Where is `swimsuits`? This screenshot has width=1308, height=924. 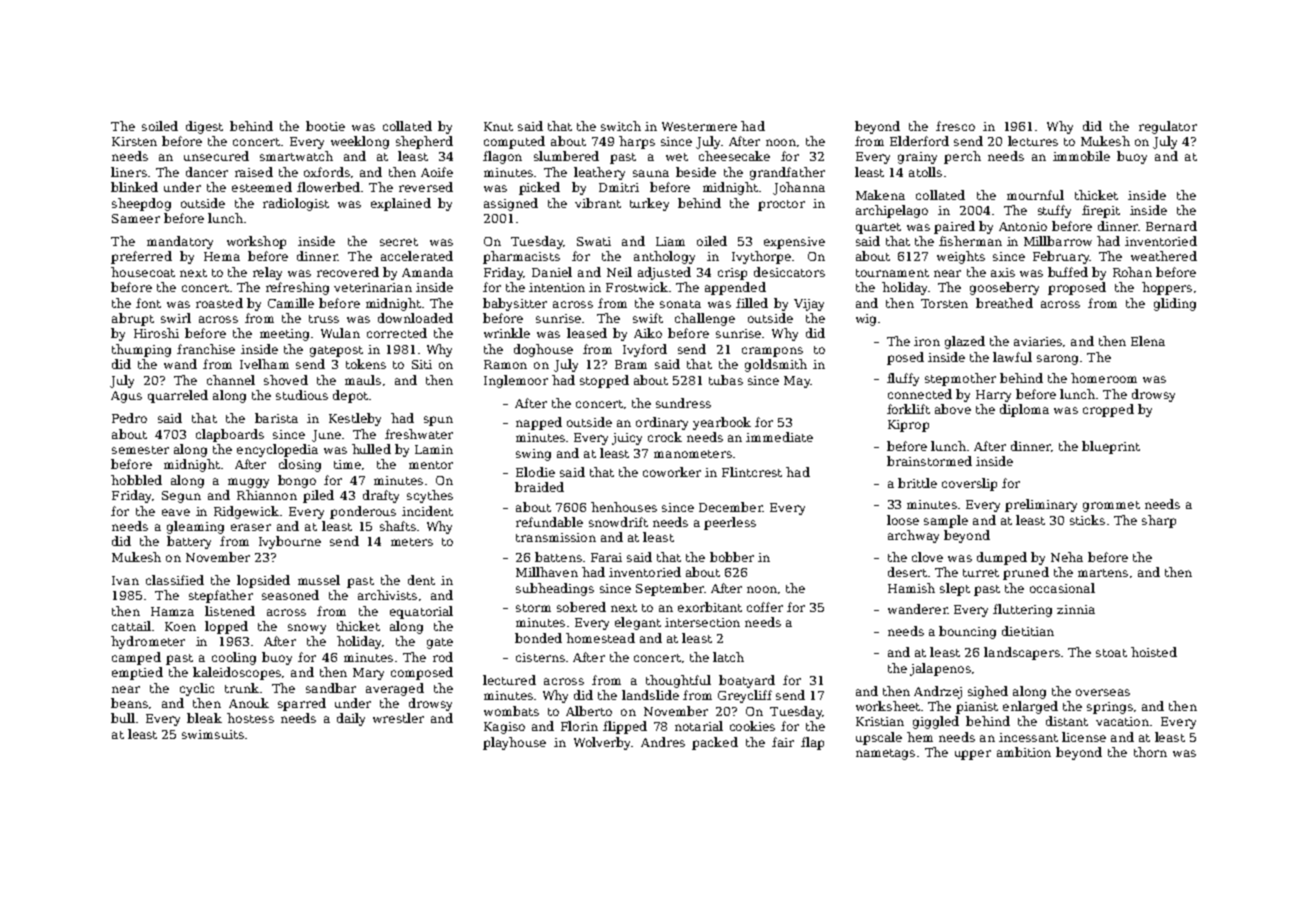
swimsuits is located at coordinates (213, 734).
